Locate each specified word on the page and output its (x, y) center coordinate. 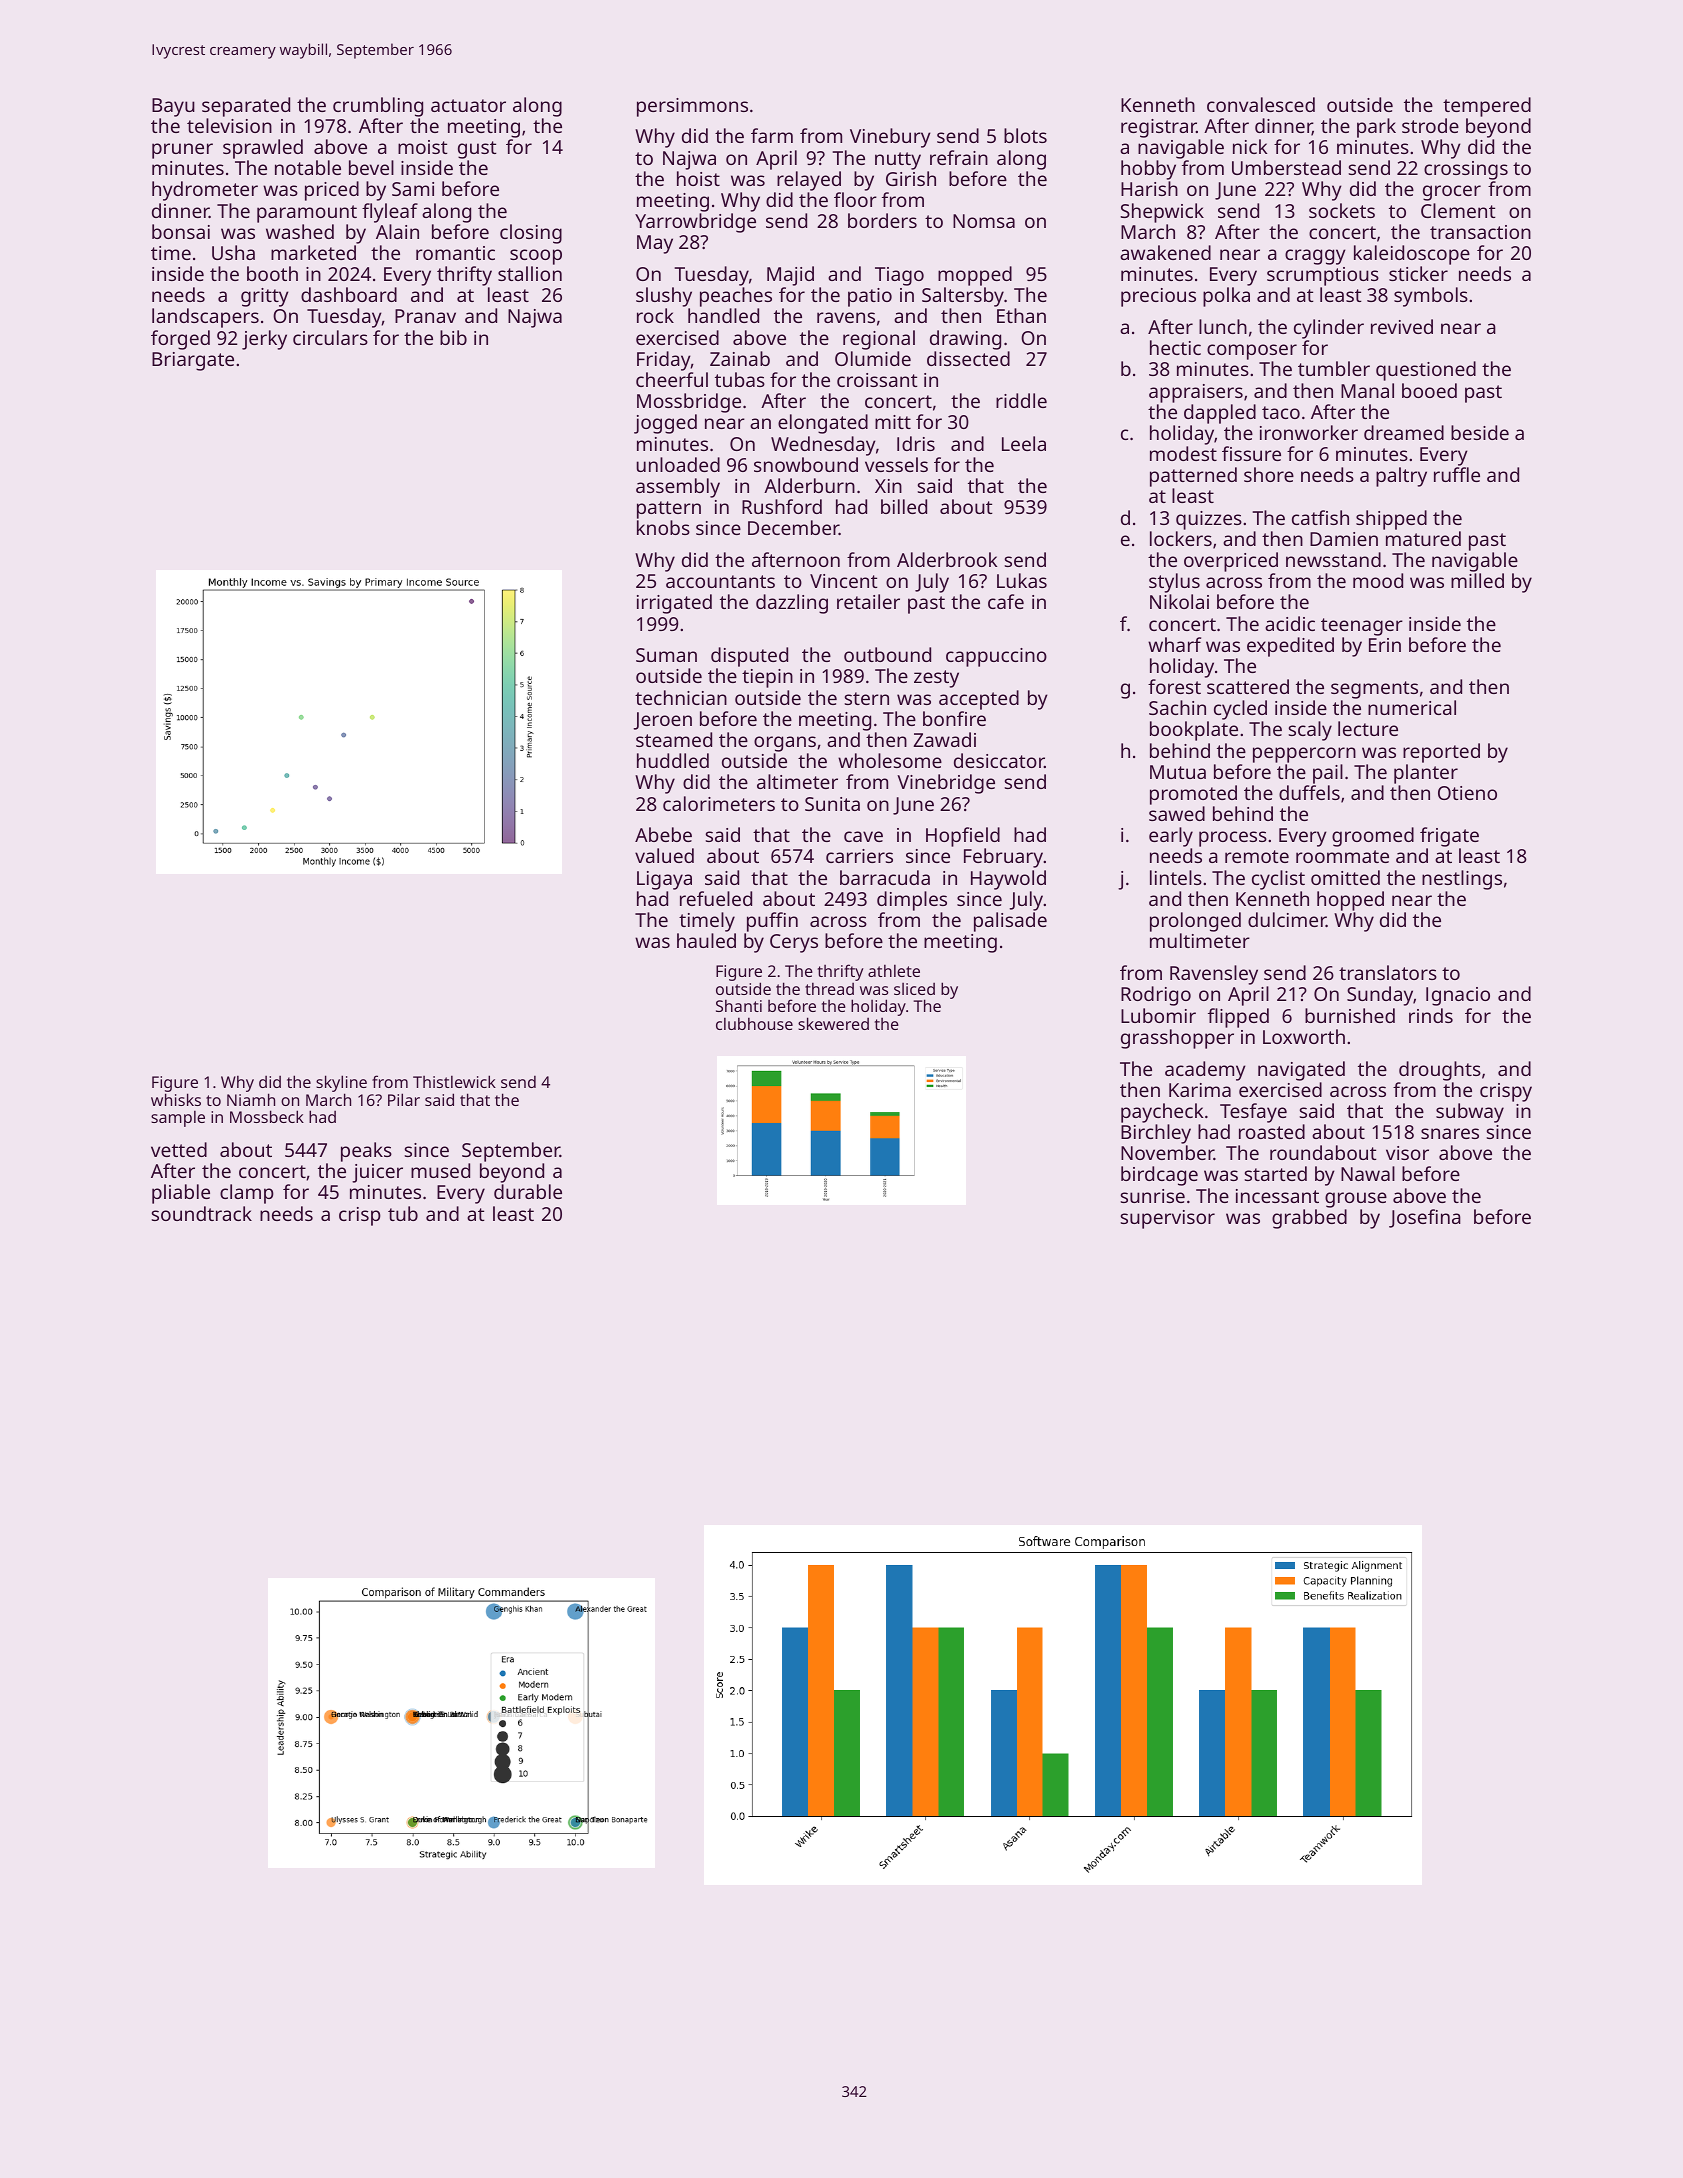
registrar (1159, 128)
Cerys (794, 943)
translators (1388, 972)
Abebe (663, 834)
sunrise (1153, 1196)
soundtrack (202, 1213)
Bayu (173, 107)
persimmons (692, 107)
